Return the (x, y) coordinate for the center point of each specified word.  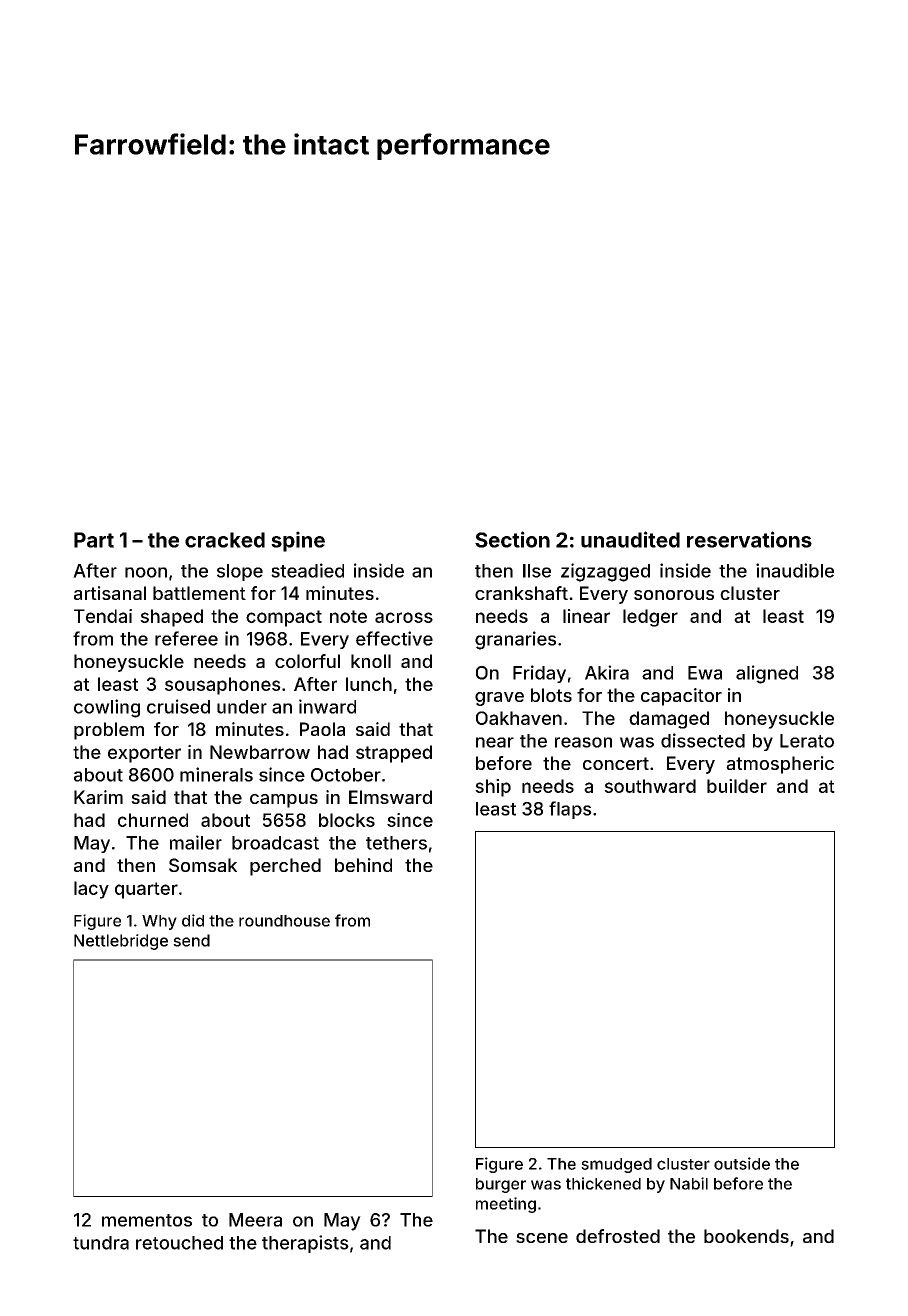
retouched (179, 1243)
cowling (107, 708)
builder (737, 786)
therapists (305, 1244)
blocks (347, 820)
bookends (746, 1236)
